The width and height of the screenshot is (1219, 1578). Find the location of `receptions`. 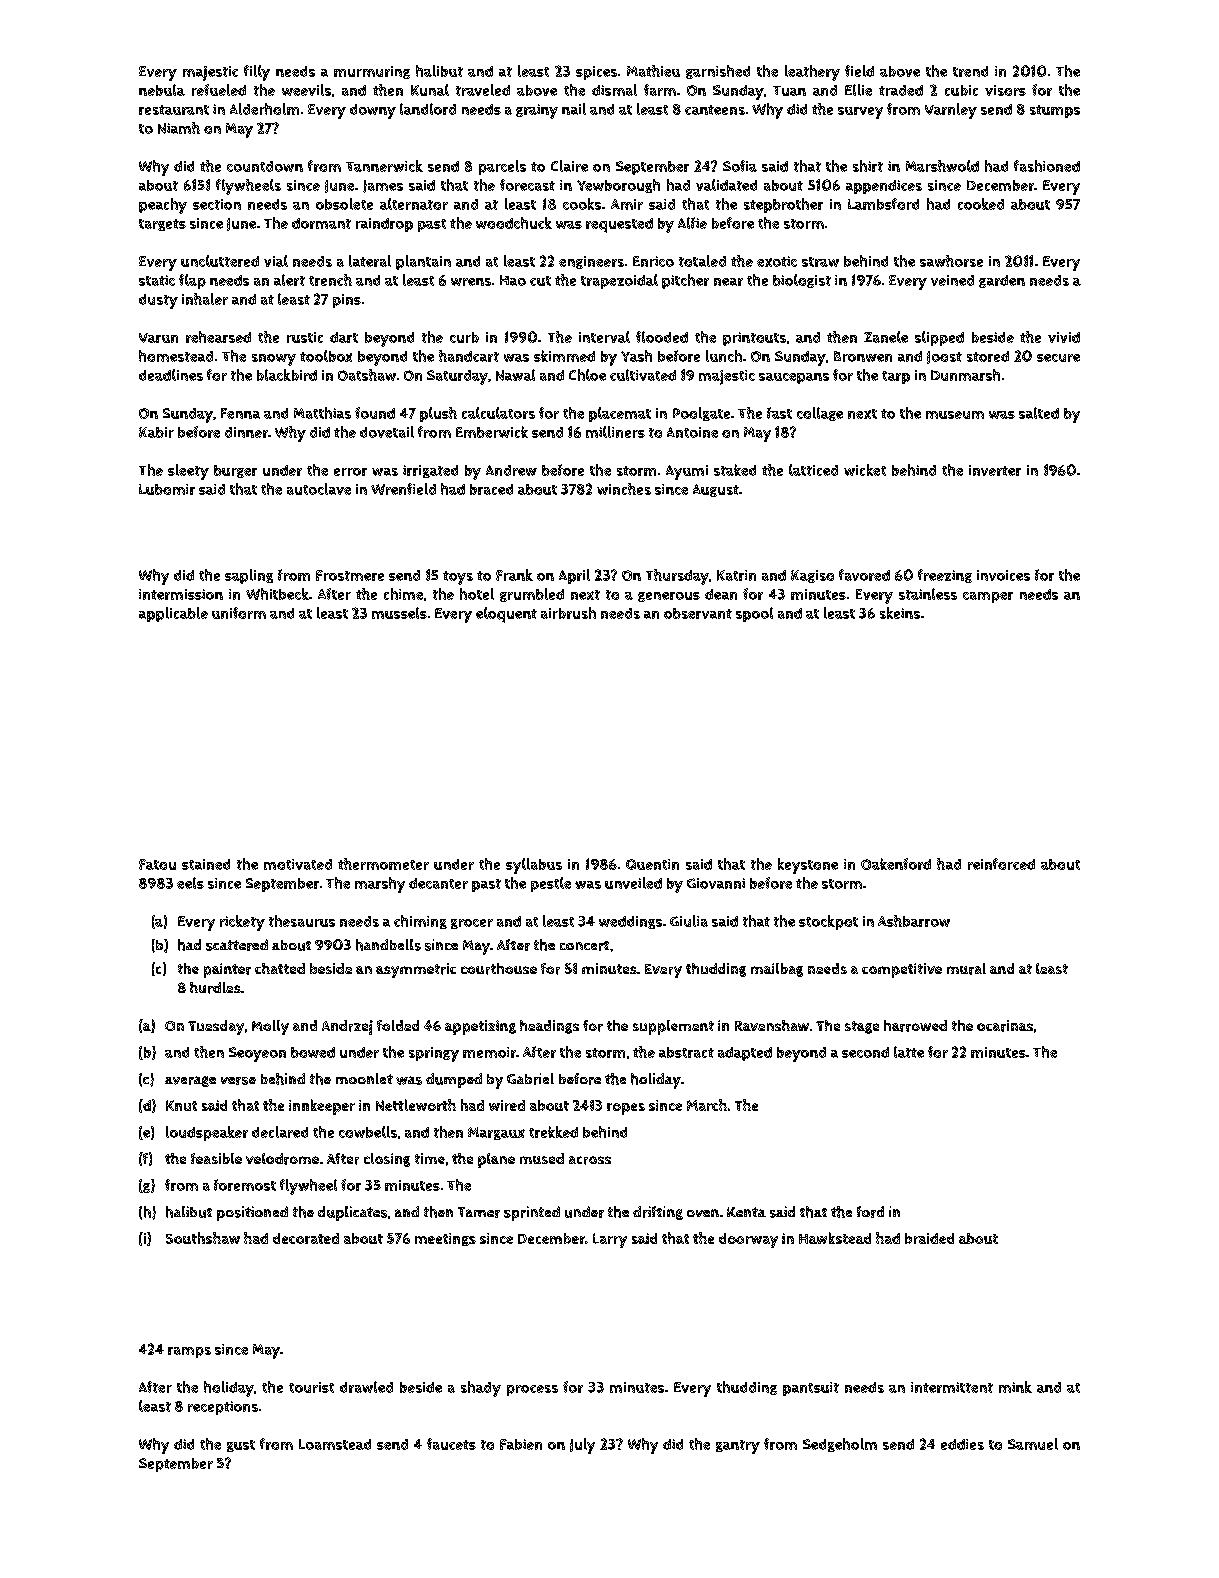

receptions is located at coordinates (223, 1408).
